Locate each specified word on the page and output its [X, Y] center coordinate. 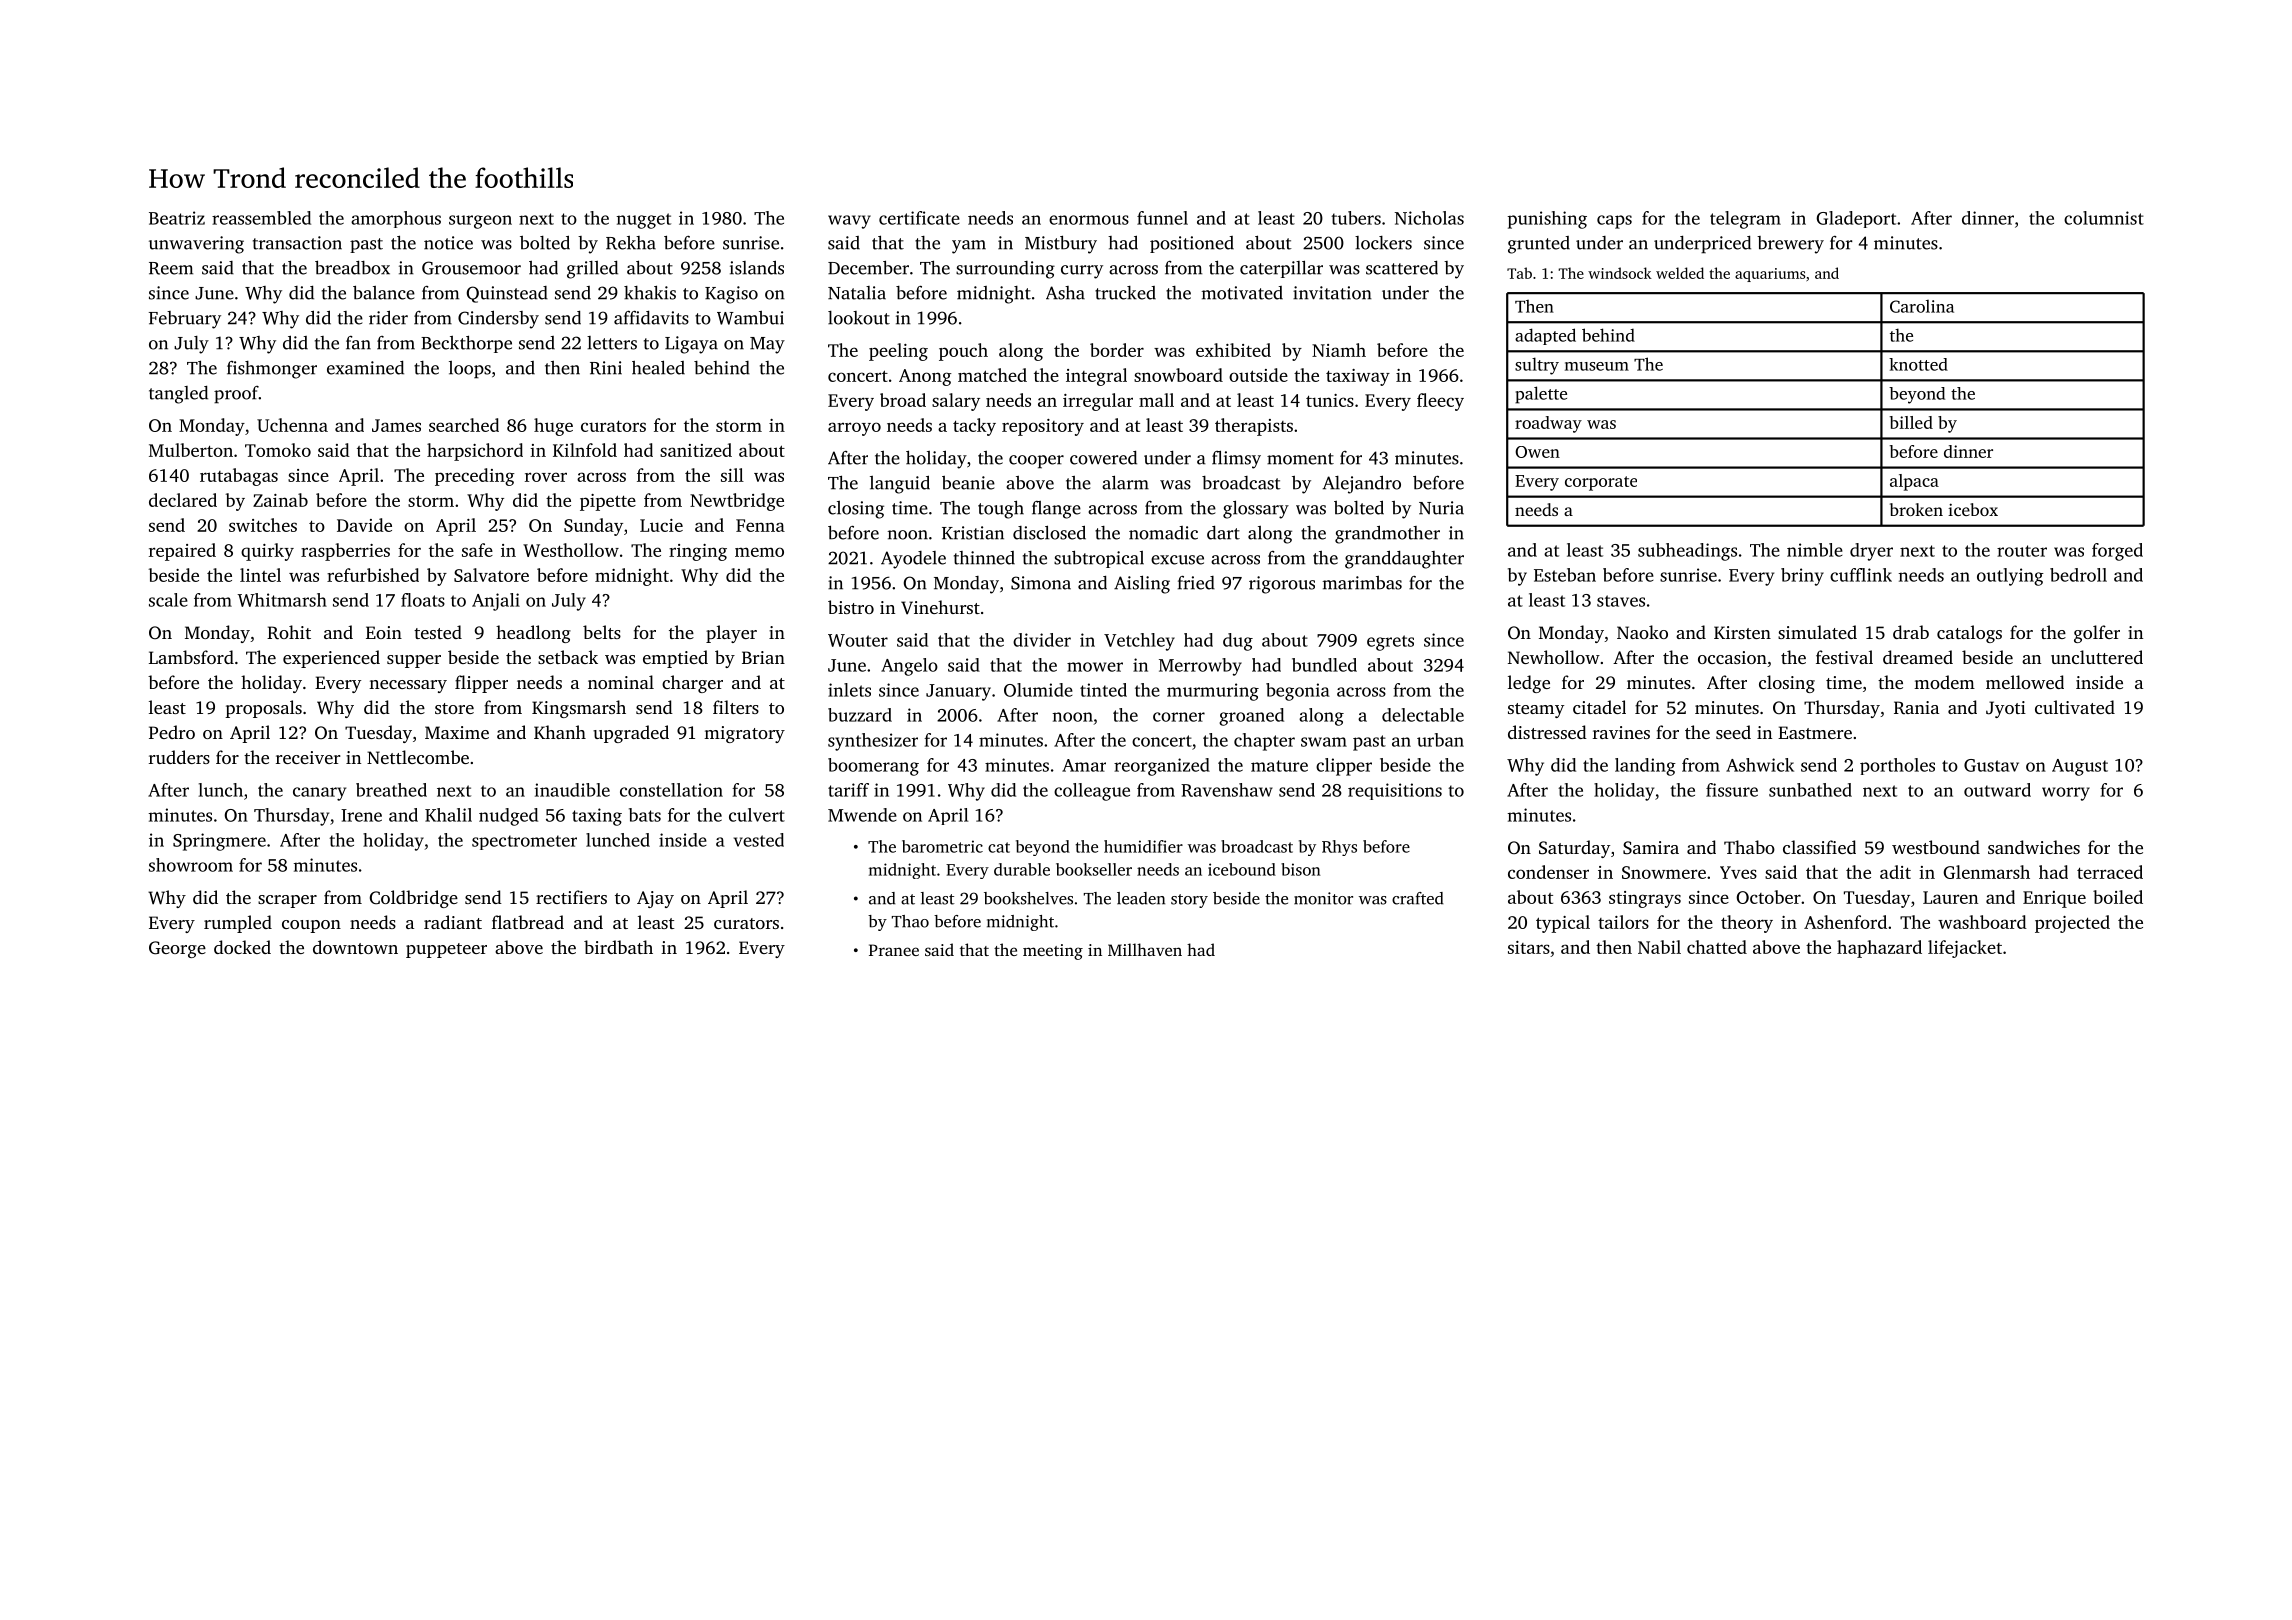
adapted [1545, 336]
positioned [1192, 244]
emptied [675, 659]
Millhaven [1145, 949]
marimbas [1362, 583]
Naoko [1642, 632]
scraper [287, 901]
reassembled [261, 218]
